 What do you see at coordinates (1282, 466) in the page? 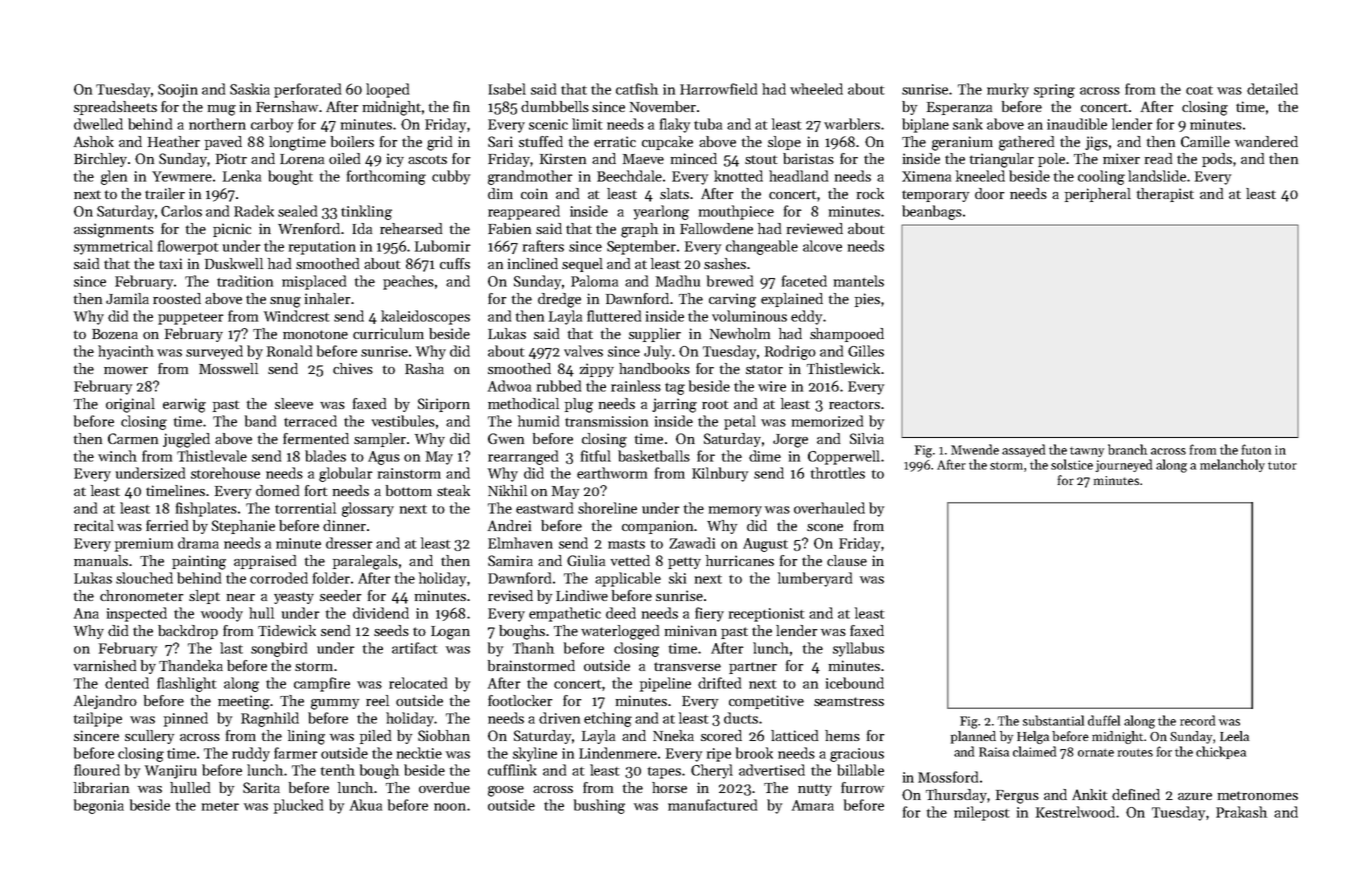
I see `tutor` at bounding box center [1282, 466].
